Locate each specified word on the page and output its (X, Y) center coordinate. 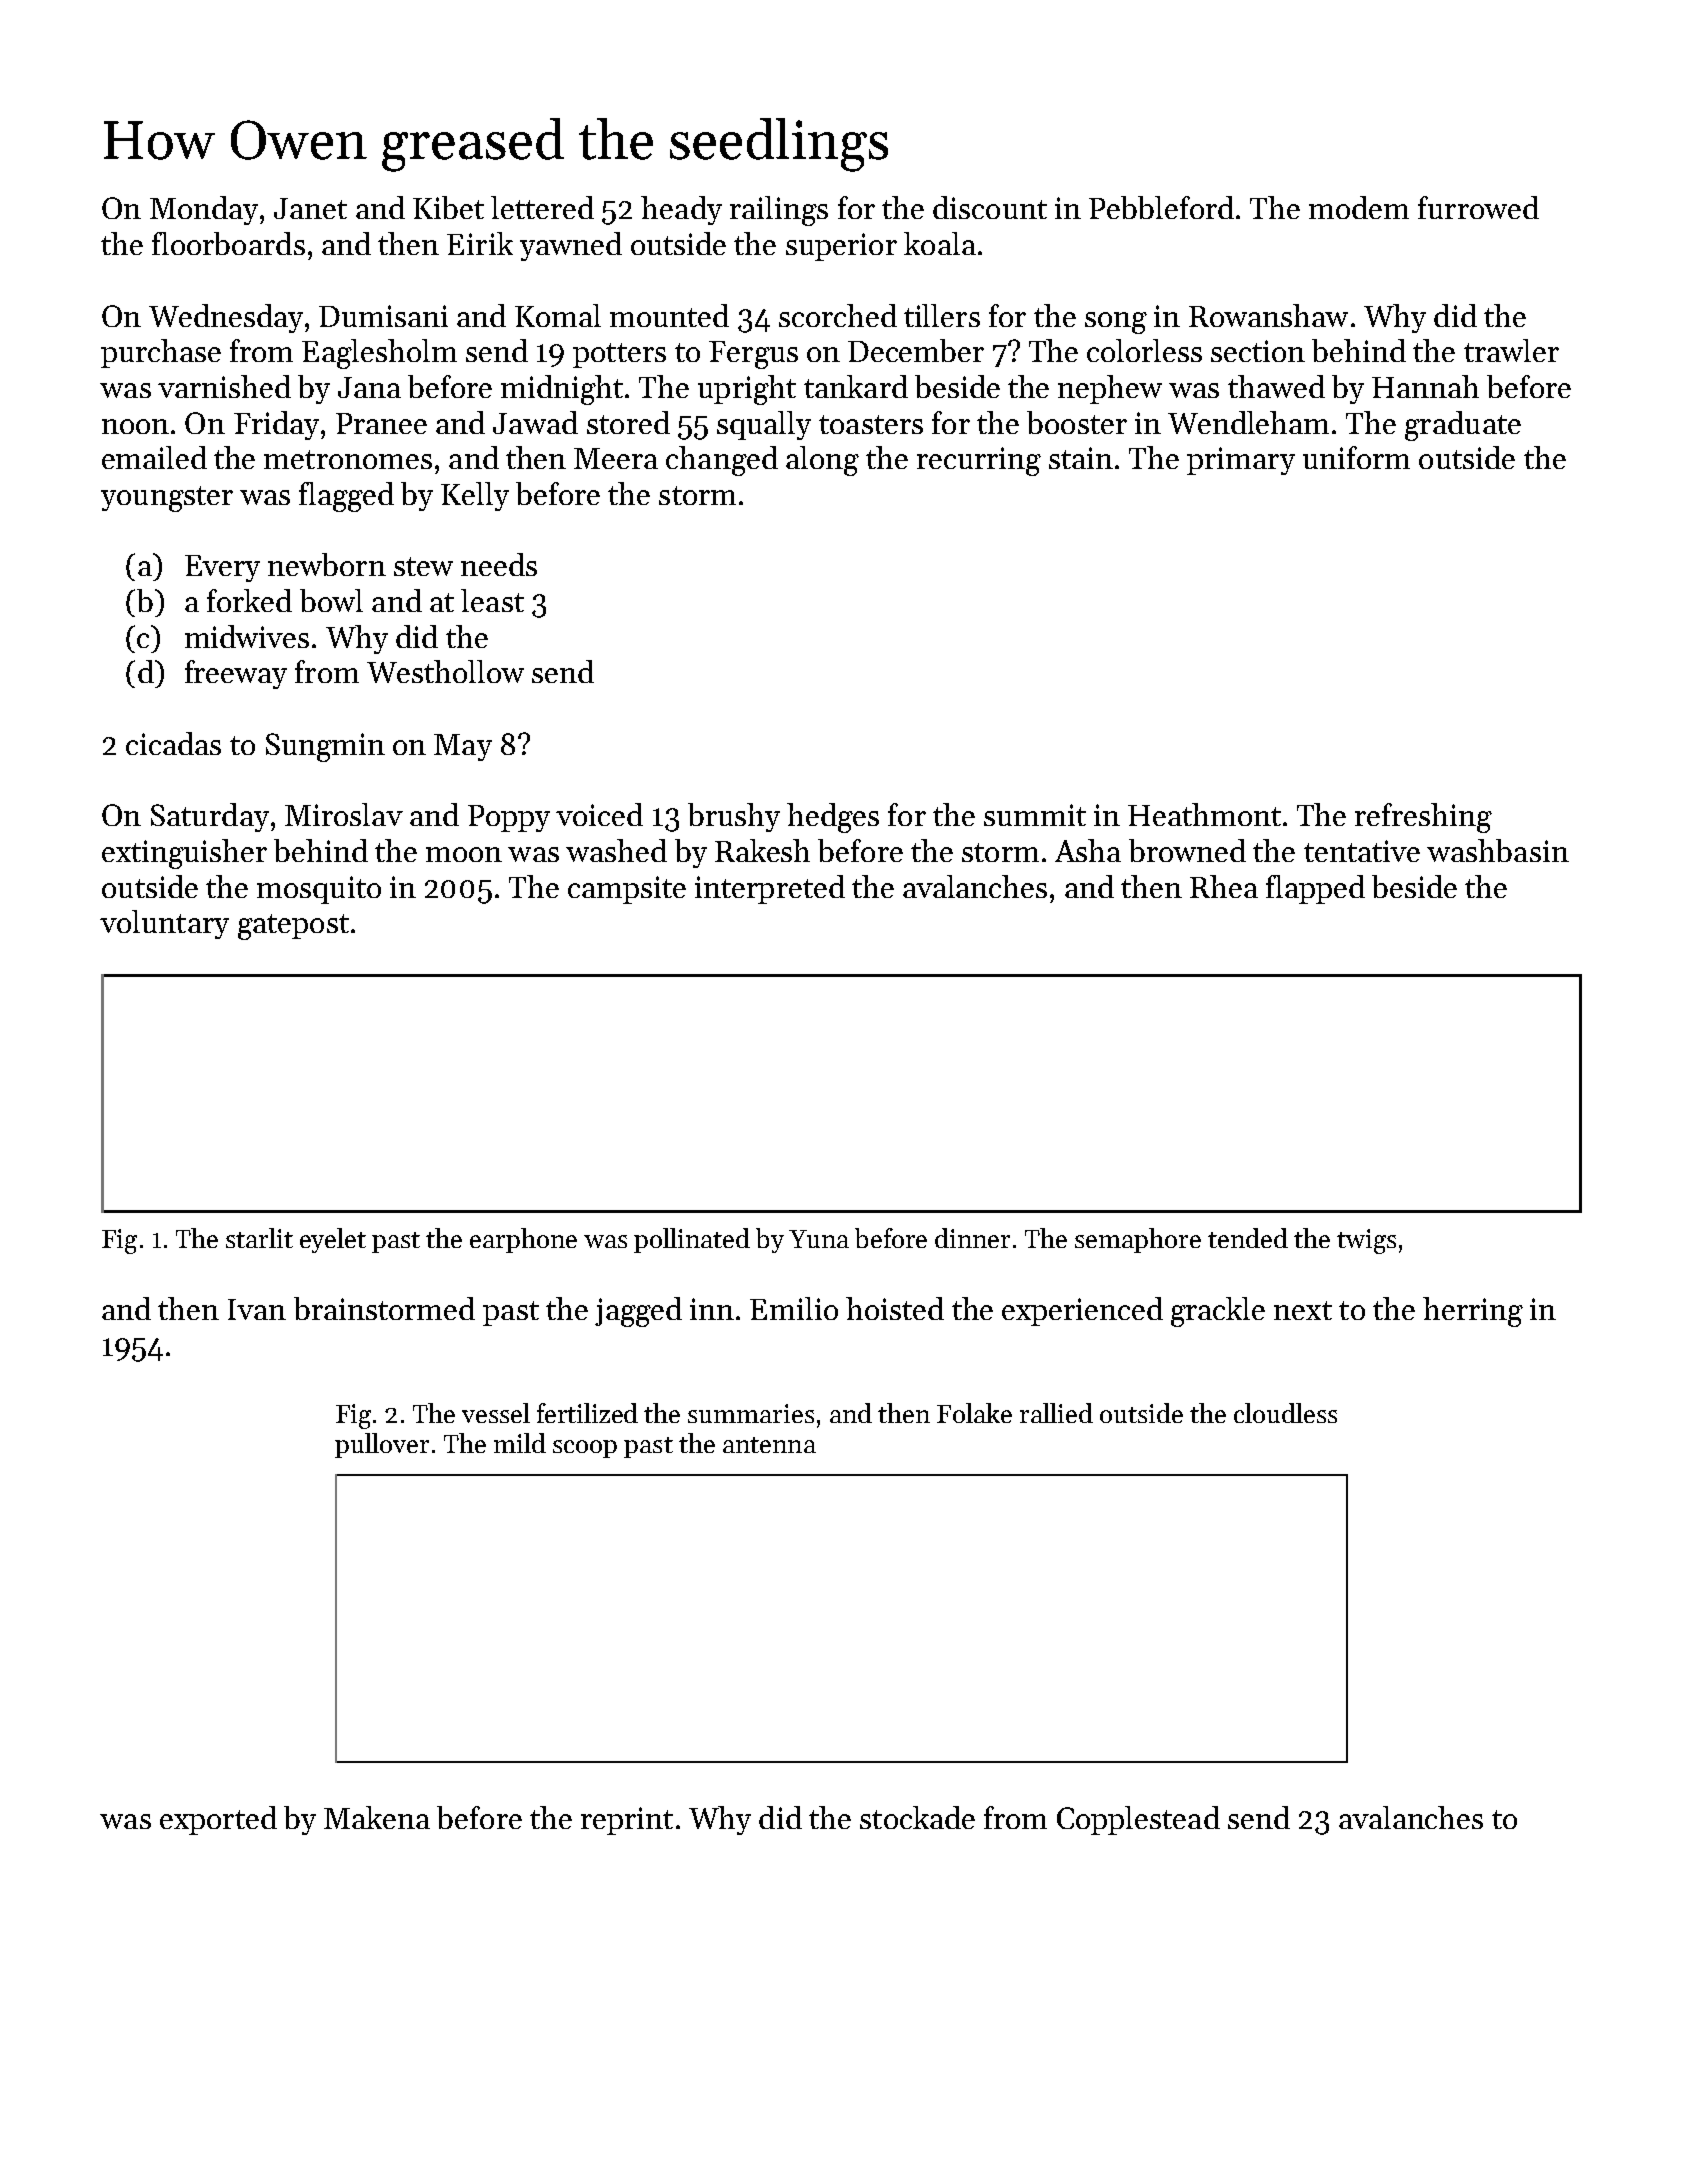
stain (1081, 458)
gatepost (293, 927)
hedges (833, 818)
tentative (1362, 851)
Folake (974, 1413)
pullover (382, 1445)
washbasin (1498, 850)
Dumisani (383, 316)
